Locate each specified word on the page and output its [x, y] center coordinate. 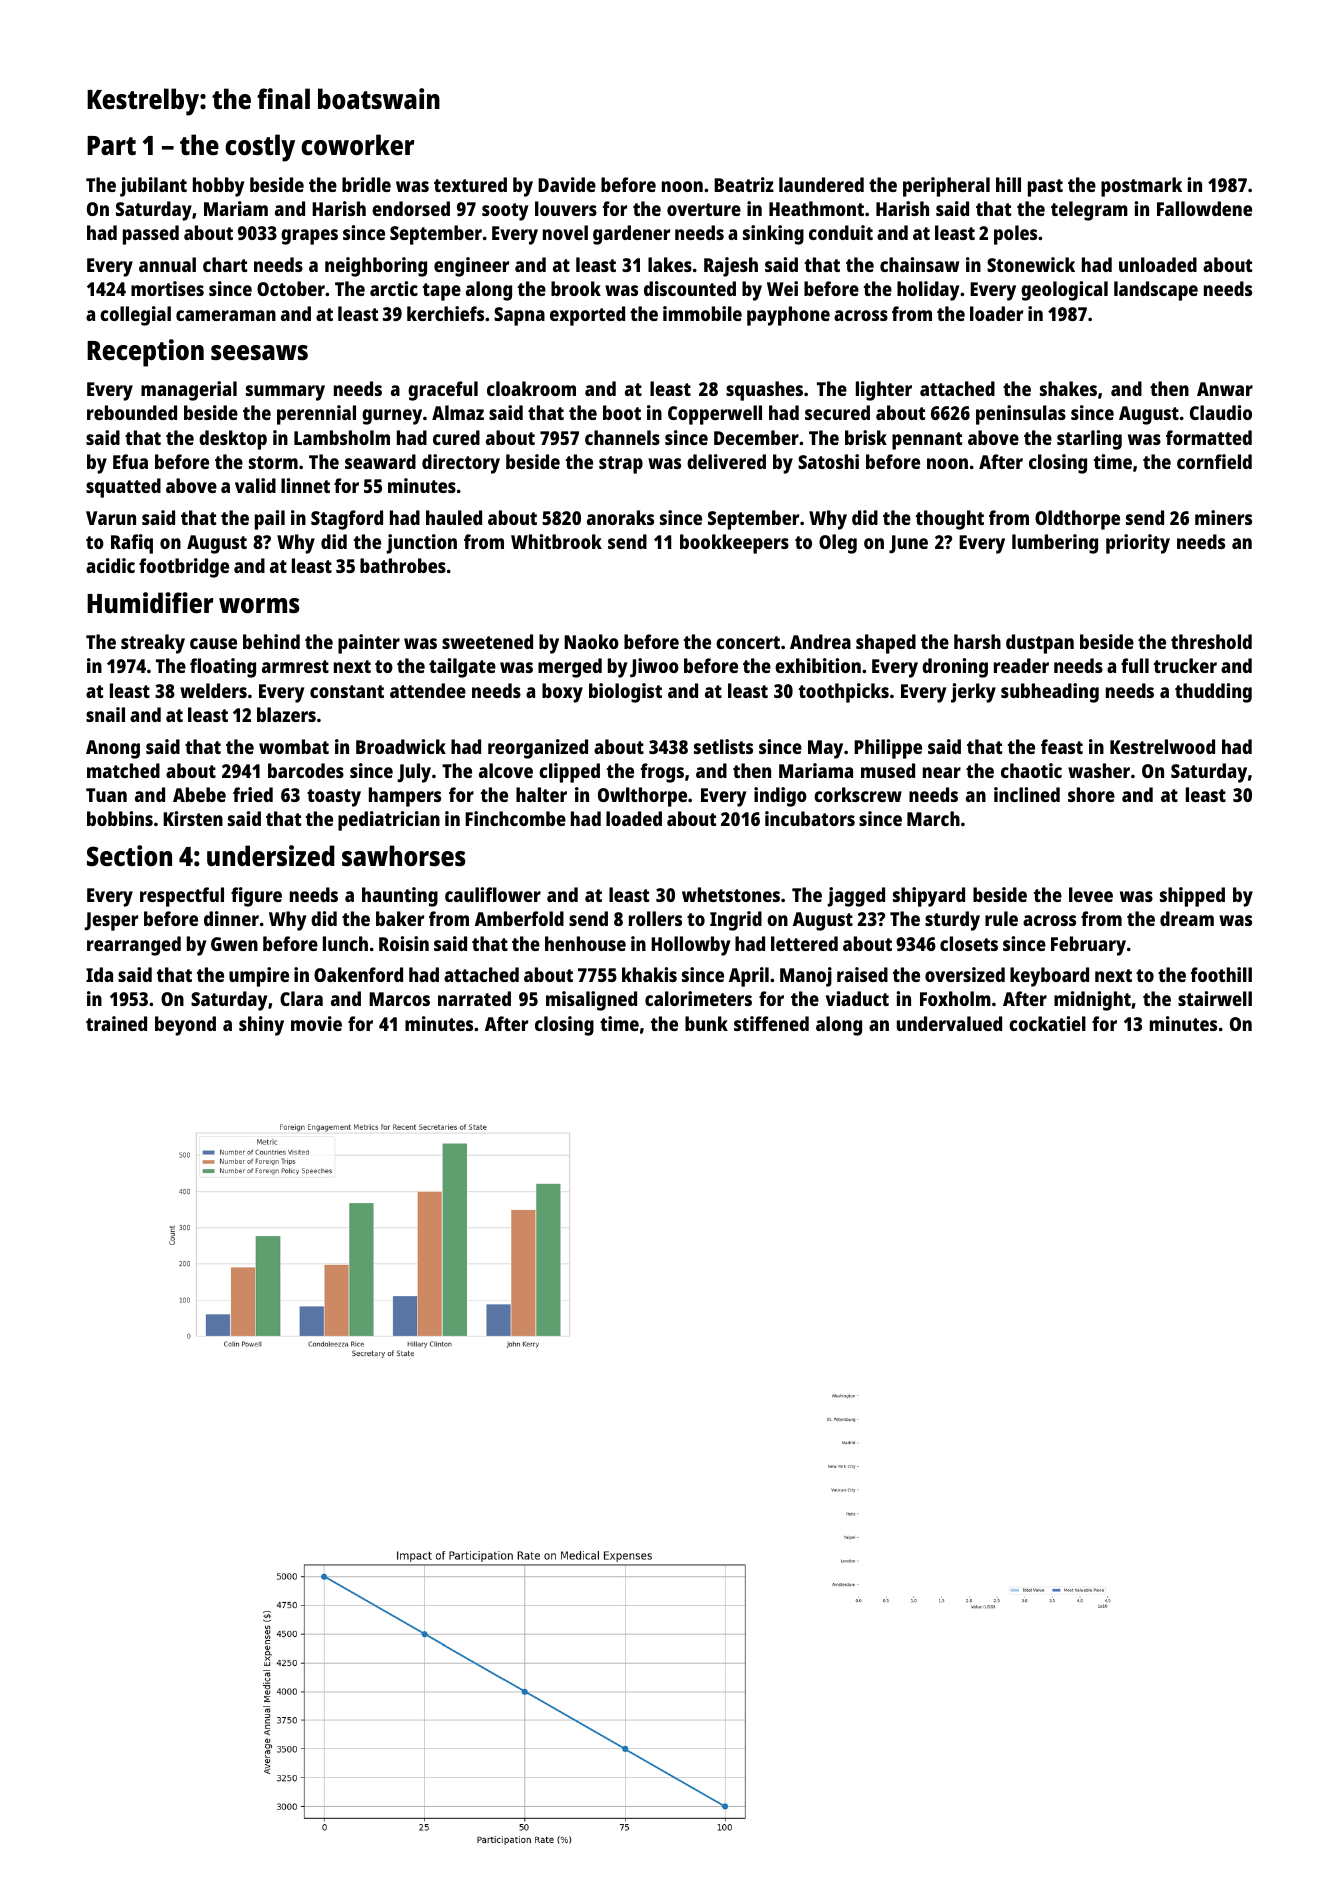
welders [213, 690]
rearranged [134, 946]
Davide [567, 184]
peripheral [946, 187]
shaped [886, 644]
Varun [111, 518]
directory [461, 464]
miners [1223, 517]
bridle [366, 184]
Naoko [591, 641]
